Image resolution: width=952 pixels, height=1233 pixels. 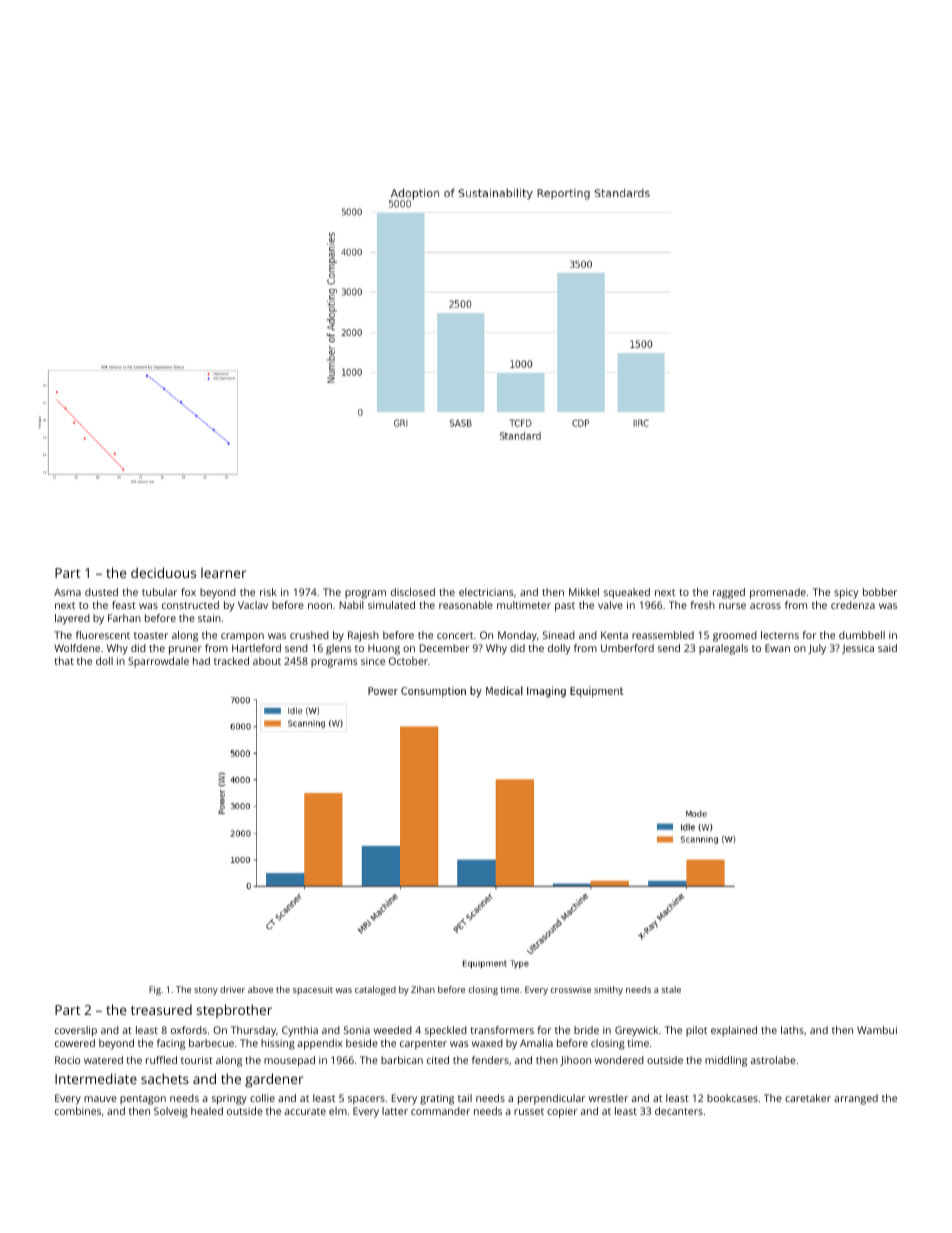 I want to click on stale, so click(x=671, y=989).
